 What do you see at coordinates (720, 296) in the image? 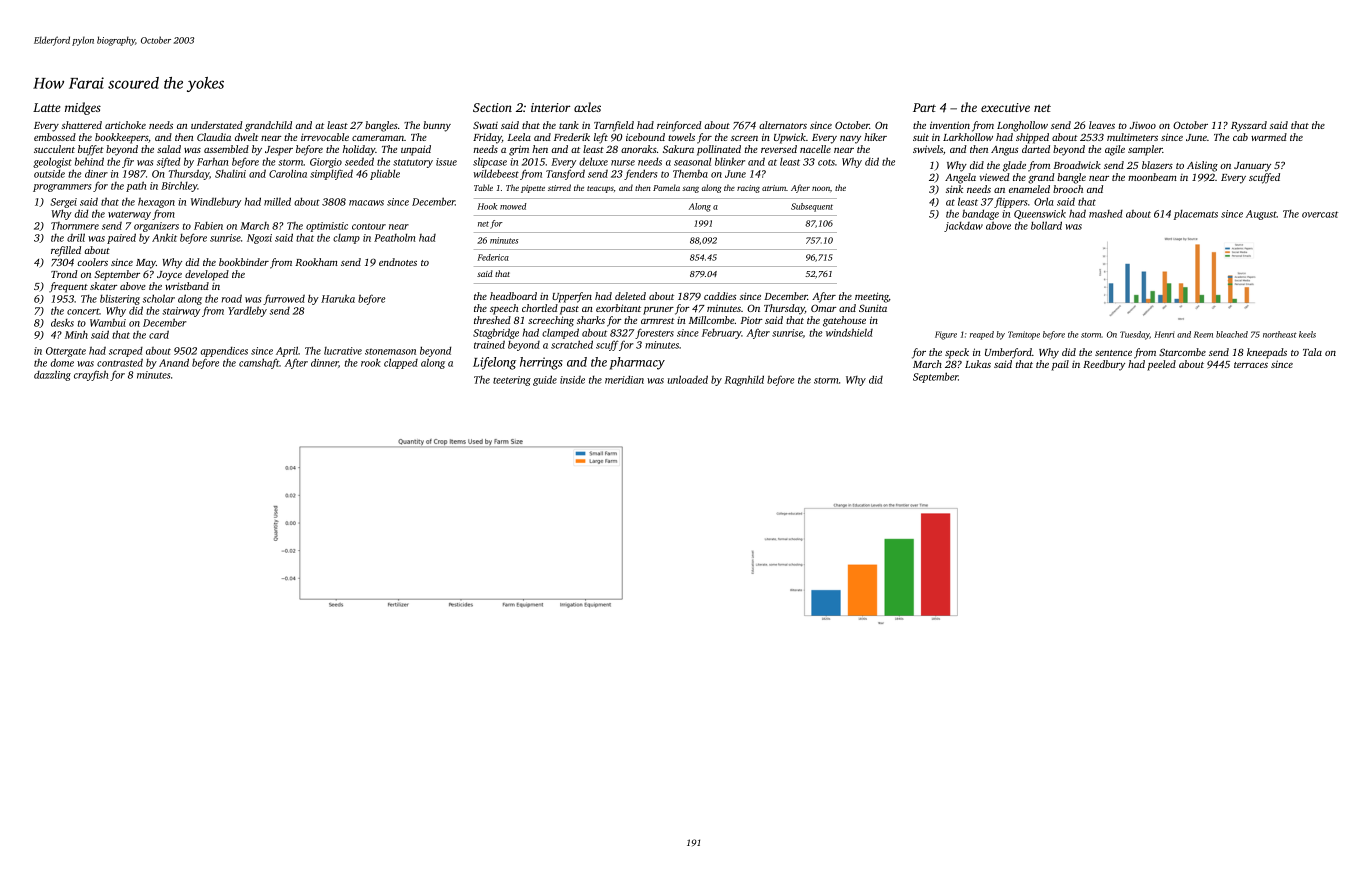
I see `caddies` at bounding box center [720, 296].
